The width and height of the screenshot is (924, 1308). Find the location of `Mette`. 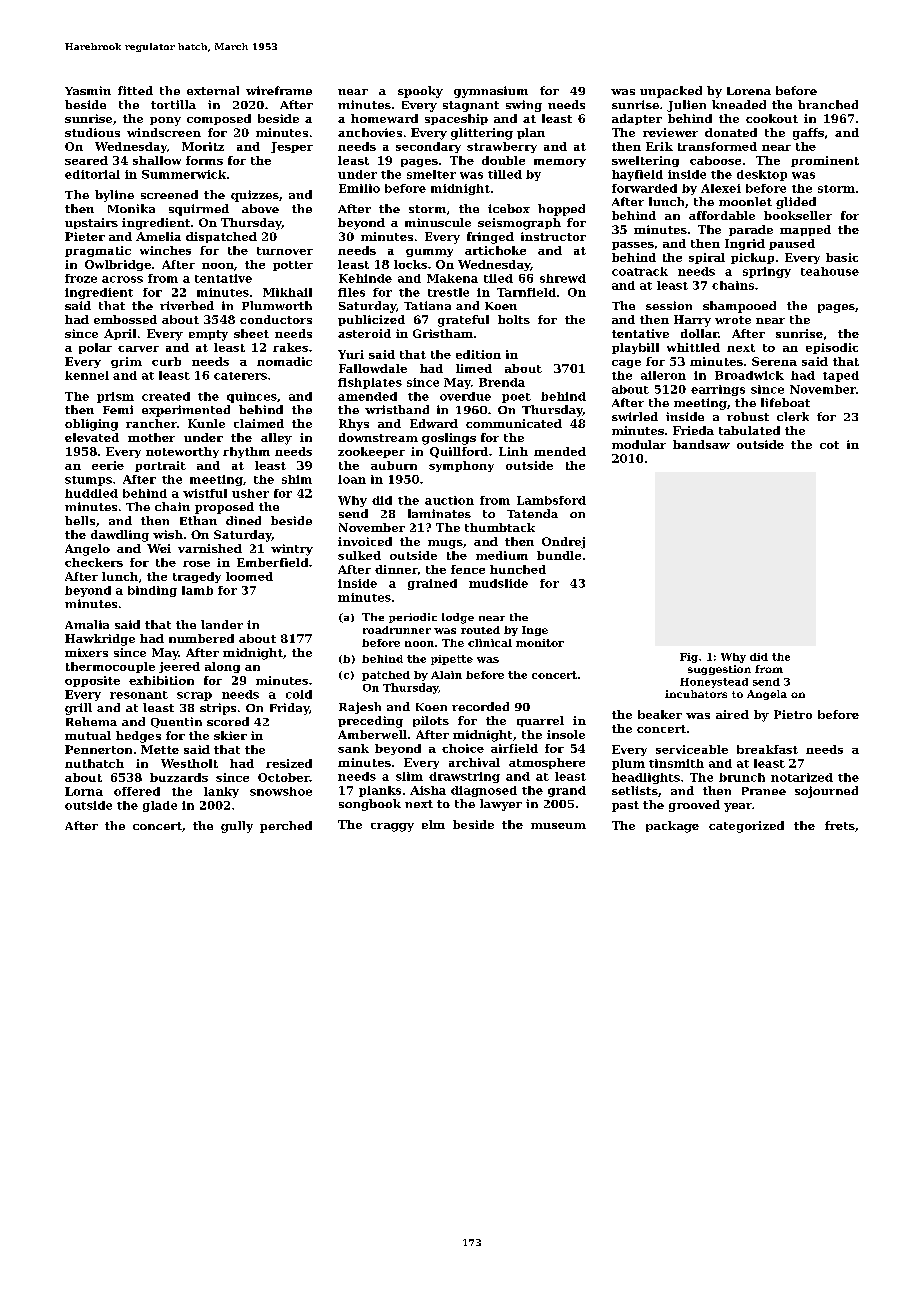

Mette is located at coordinates (160, 749).
